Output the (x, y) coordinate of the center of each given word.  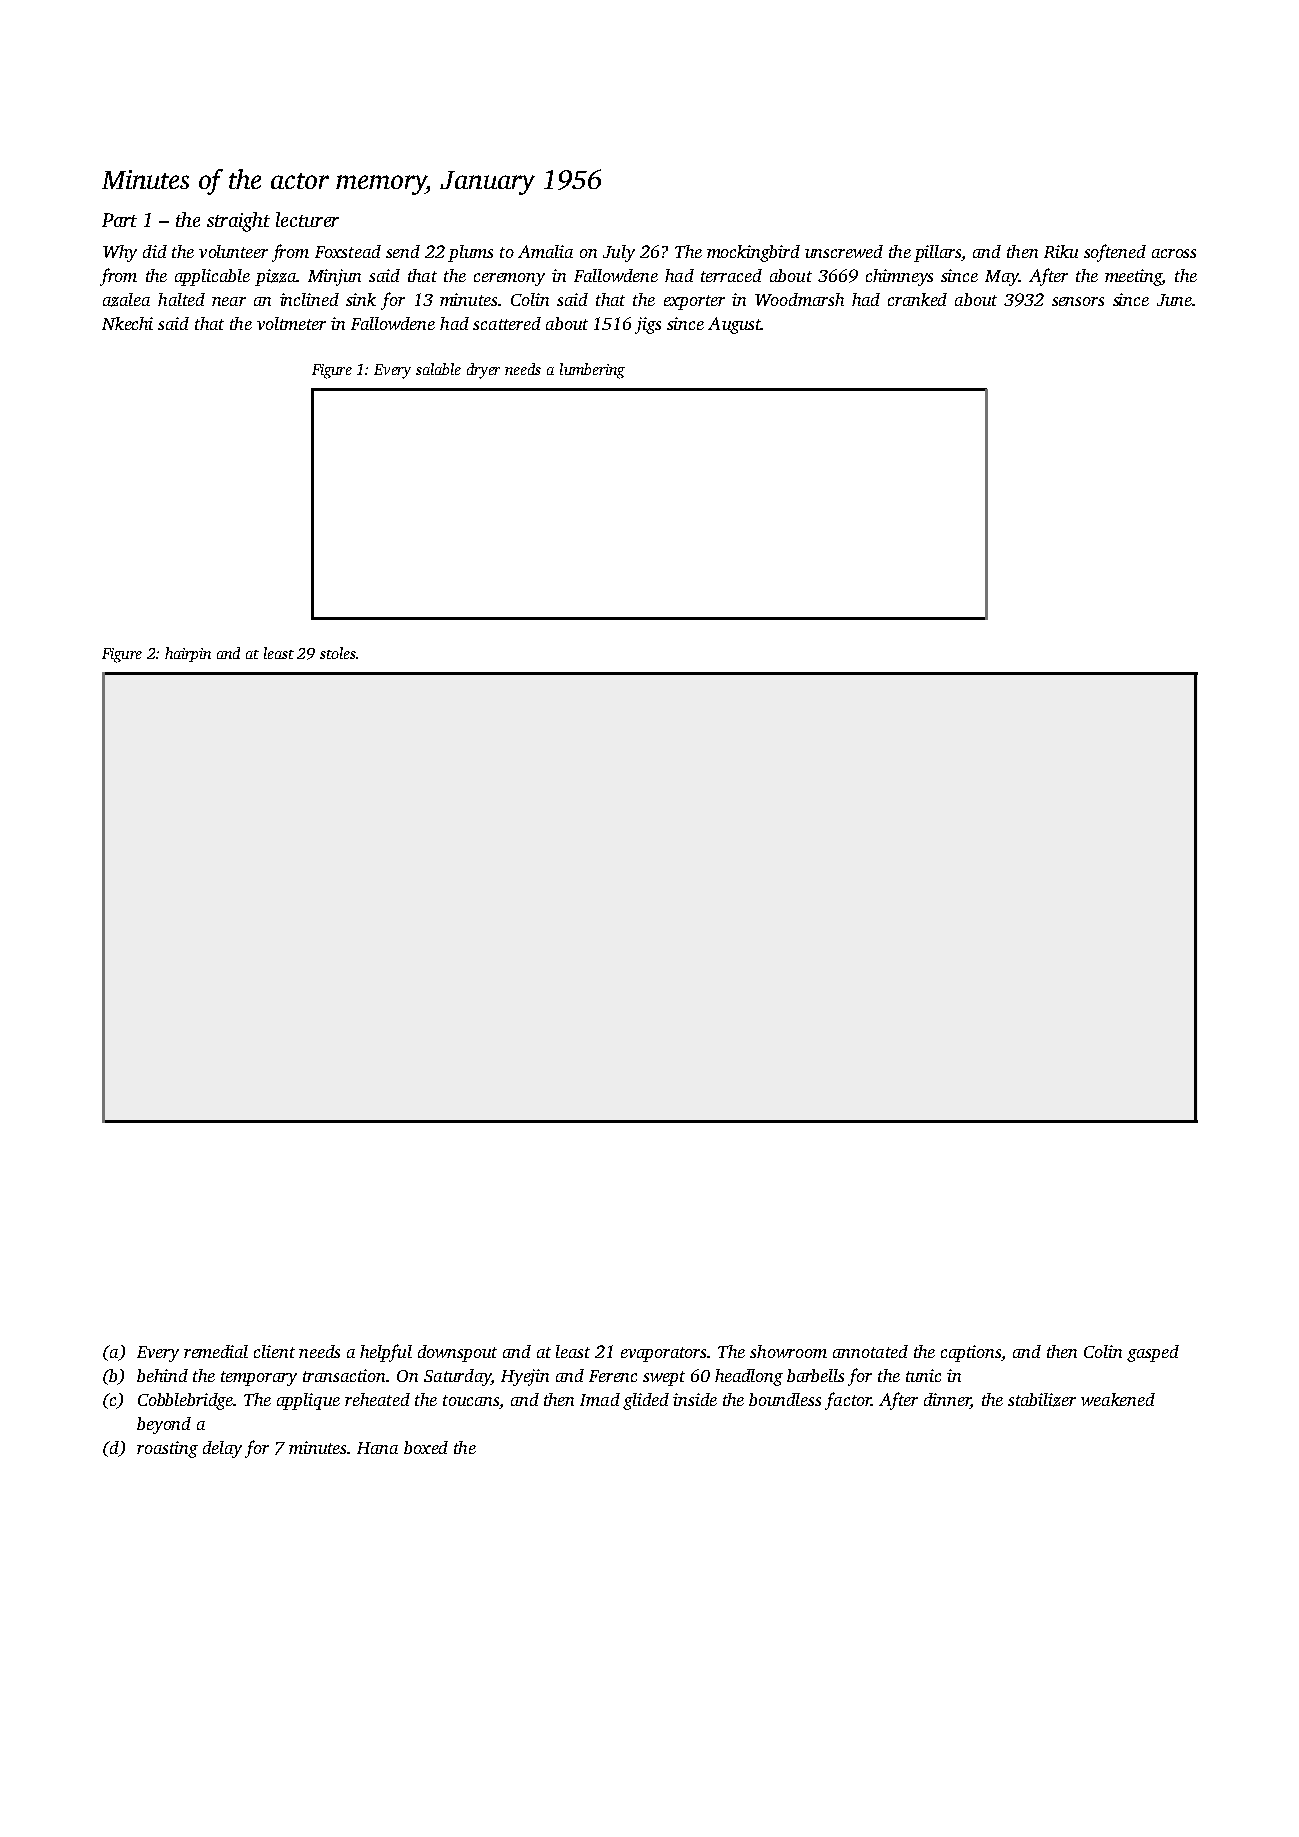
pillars (937, 253)
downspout (457, 1353)
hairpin (188, 654)
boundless (785, 1399)
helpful (386, 1353)
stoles (338, 653)
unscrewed (844, 251)
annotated (870, 1351)
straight (238, 222)
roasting (167, 1449)
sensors (1078, 301)
